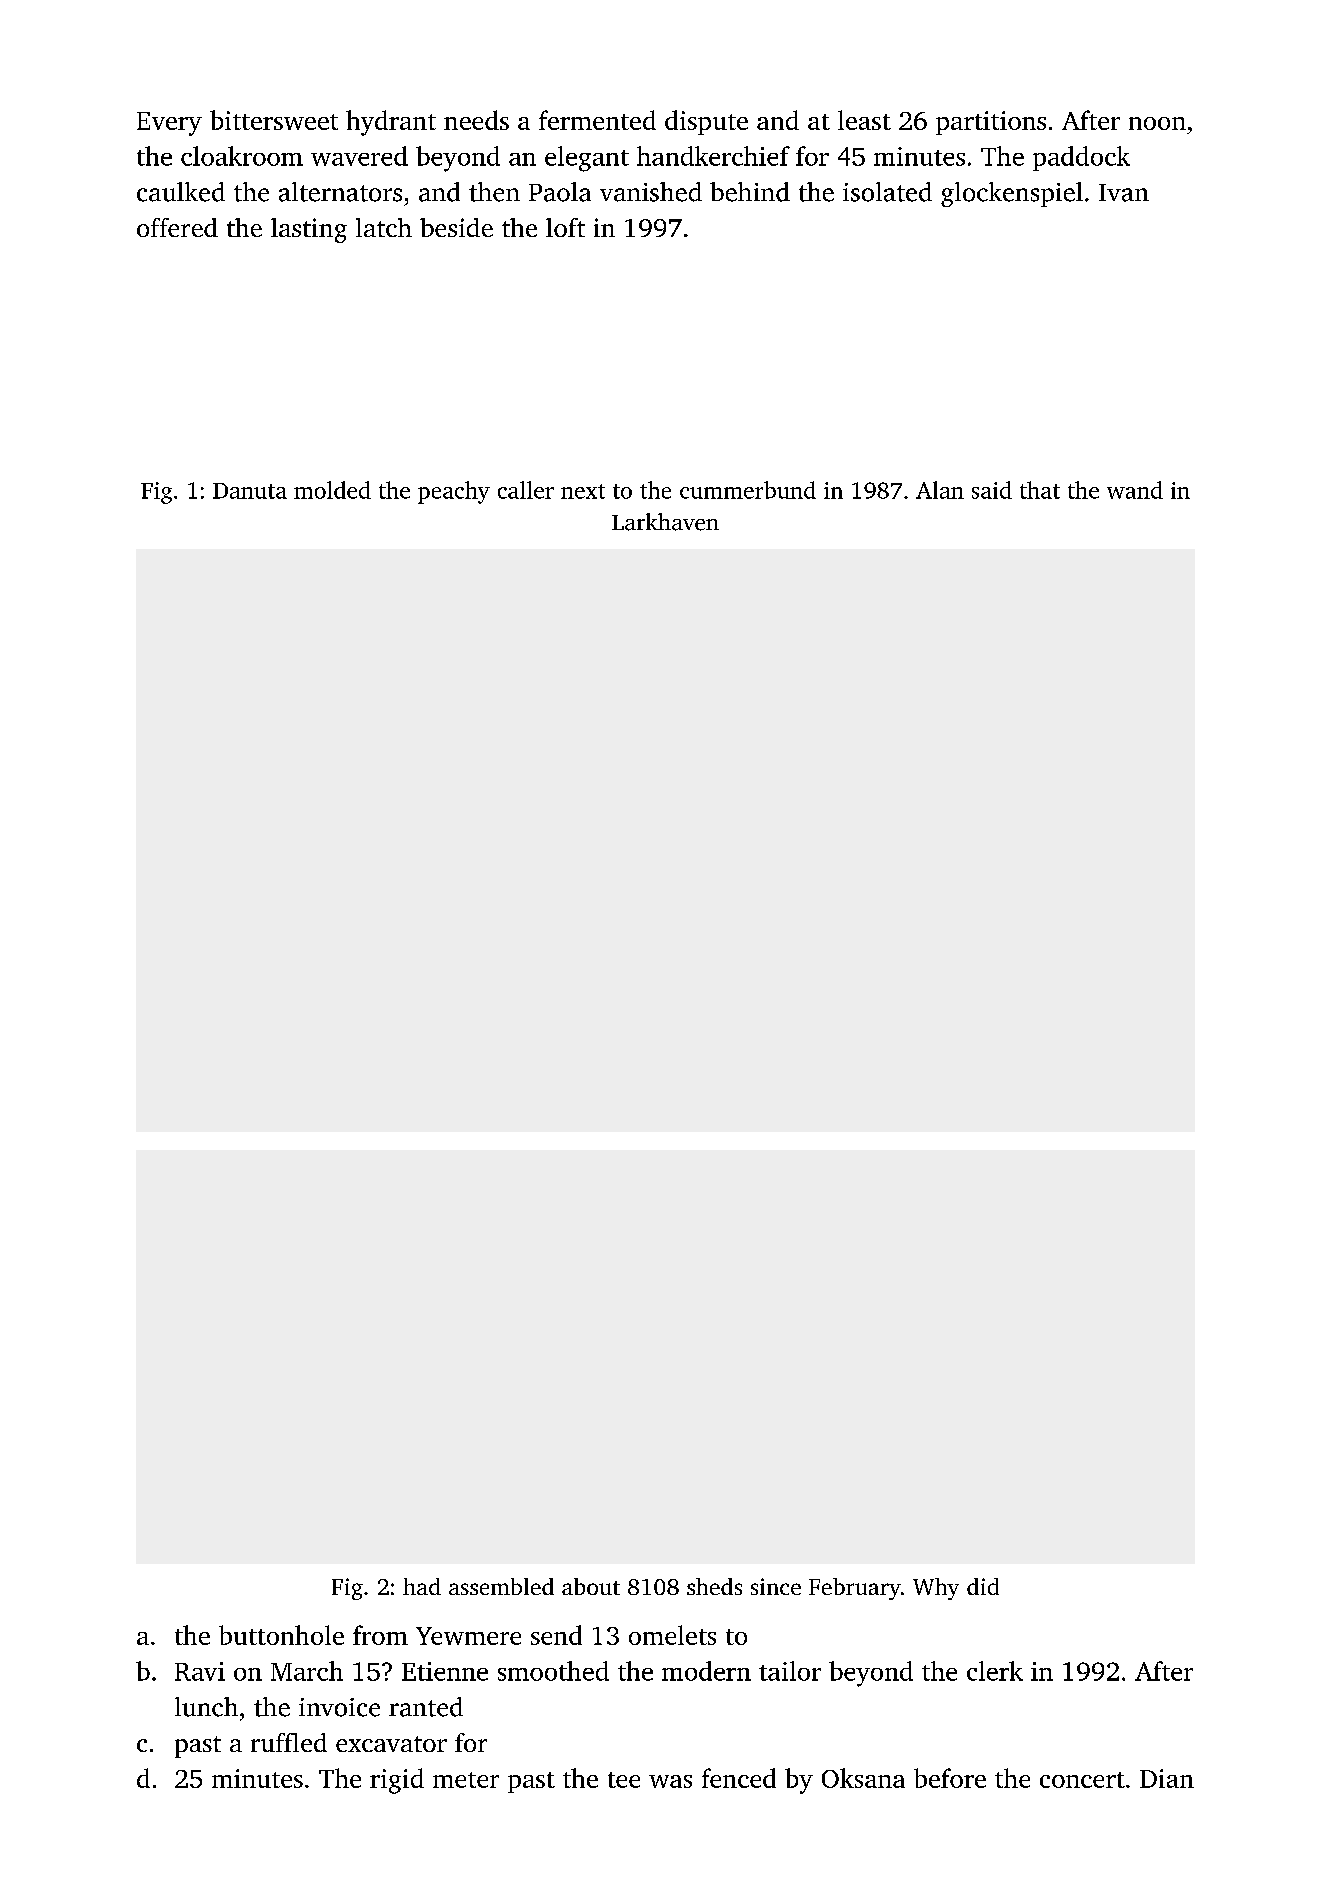 This page has height=1883, width=1331. What do you see at coordinates (1135, 490) in the page?
I see `wand` at bounding box center [1135, 490].
